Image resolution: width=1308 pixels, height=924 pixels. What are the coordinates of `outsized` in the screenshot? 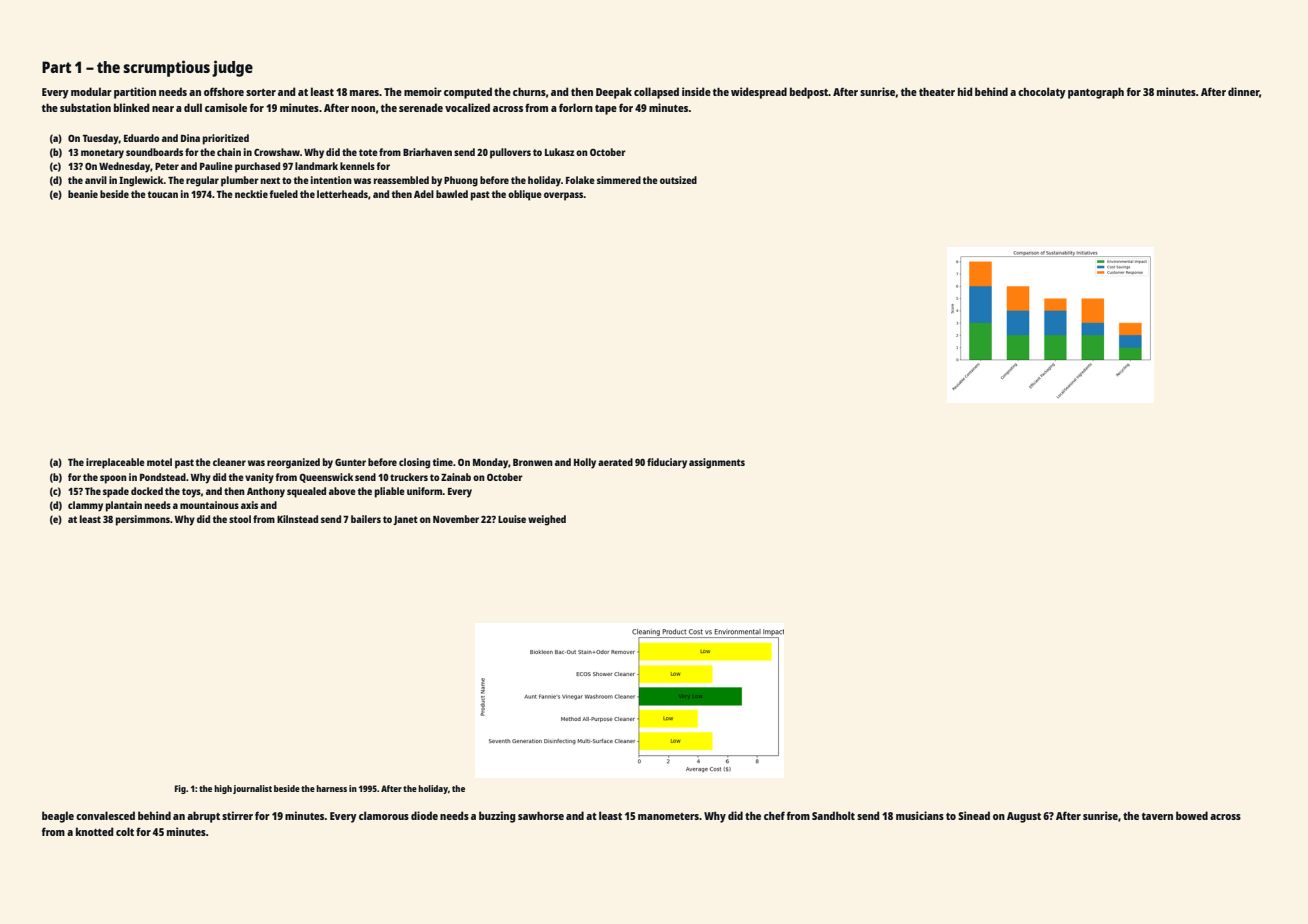 It's located at (678, 180).
